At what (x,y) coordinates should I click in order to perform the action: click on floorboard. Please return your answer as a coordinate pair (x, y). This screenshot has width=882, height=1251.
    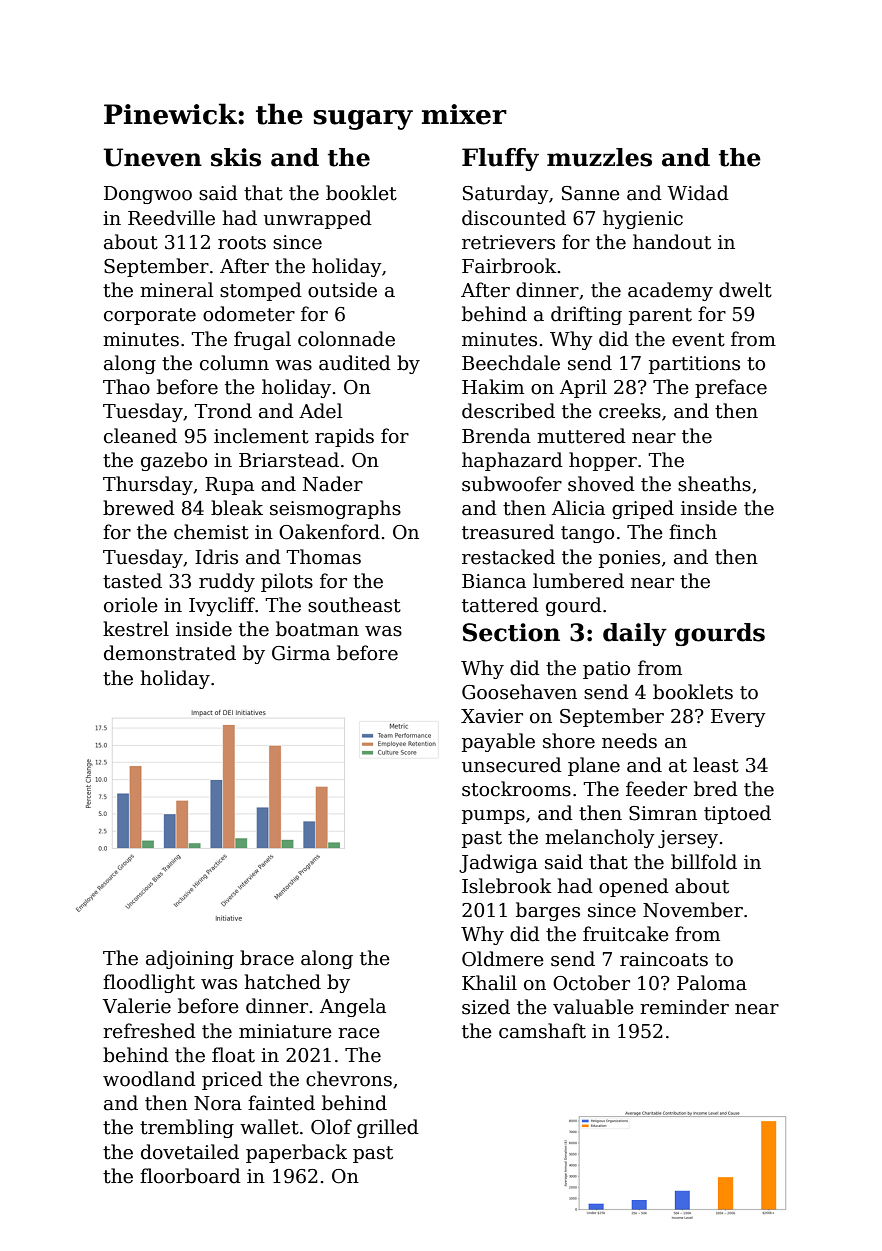
    Looking at the image, I should click on (190, 1176).
